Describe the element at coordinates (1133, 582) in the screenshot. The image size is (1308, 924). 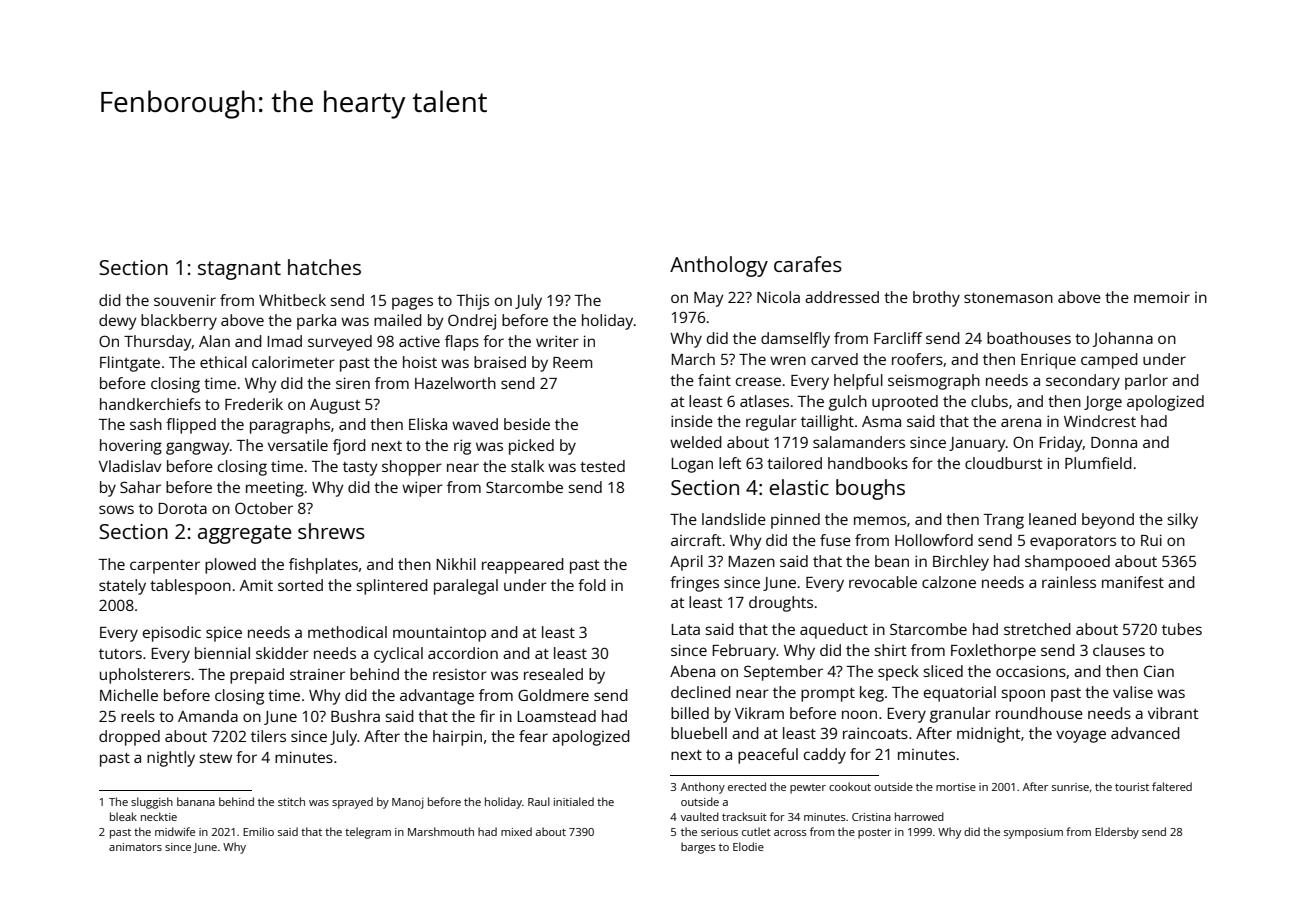
I see `manifest` at that location.
